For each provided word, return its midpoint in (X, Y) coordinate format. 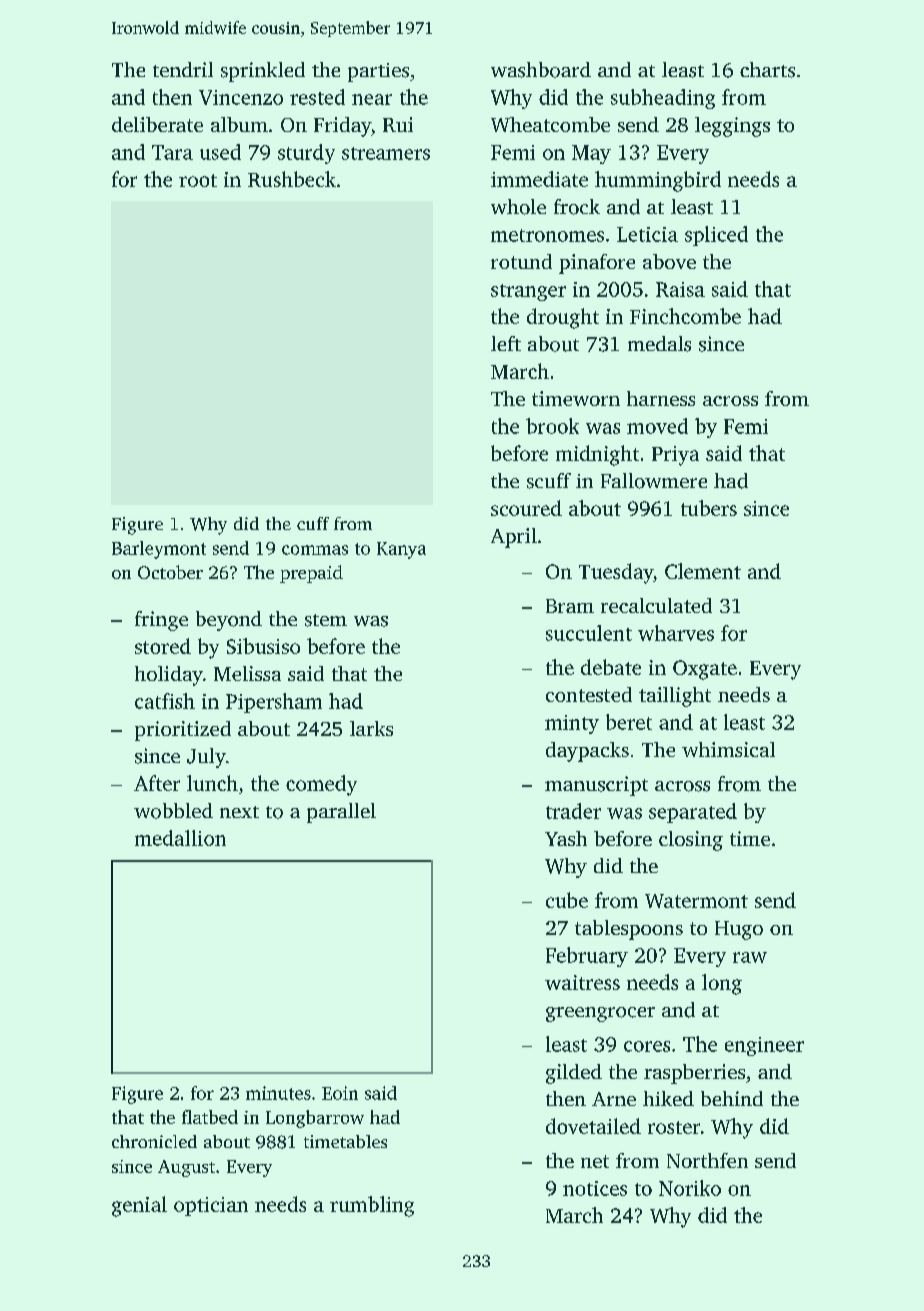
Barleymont (159, 550)
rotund (521, 261)
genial (139, 1206)
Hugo (739, 930)
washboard (541, 70)
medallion (180, 838)
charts (767, 70)
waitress (582, 982)
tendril (183, 69)
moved (657, 426)
